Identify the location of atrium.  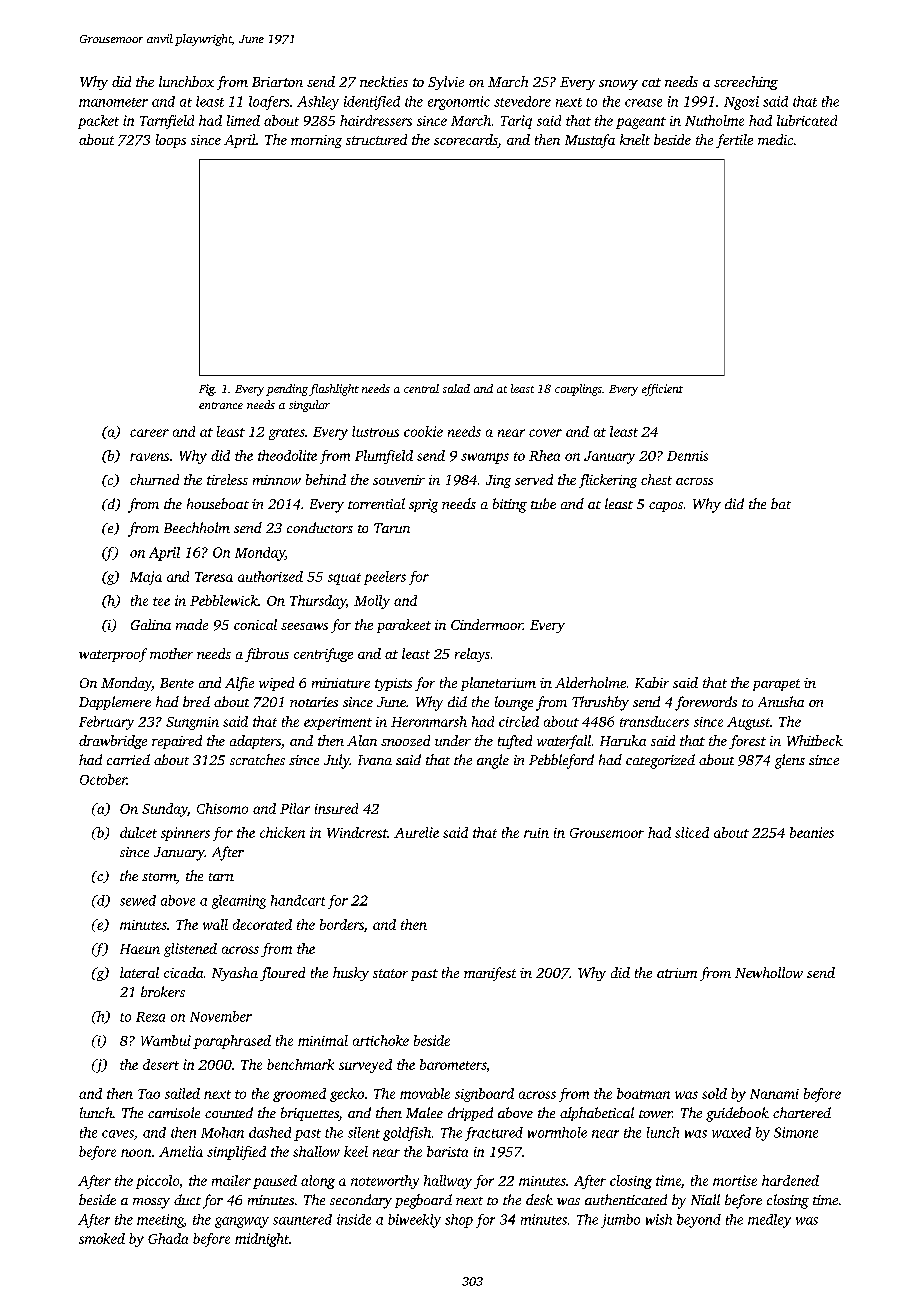
(677, 973).
